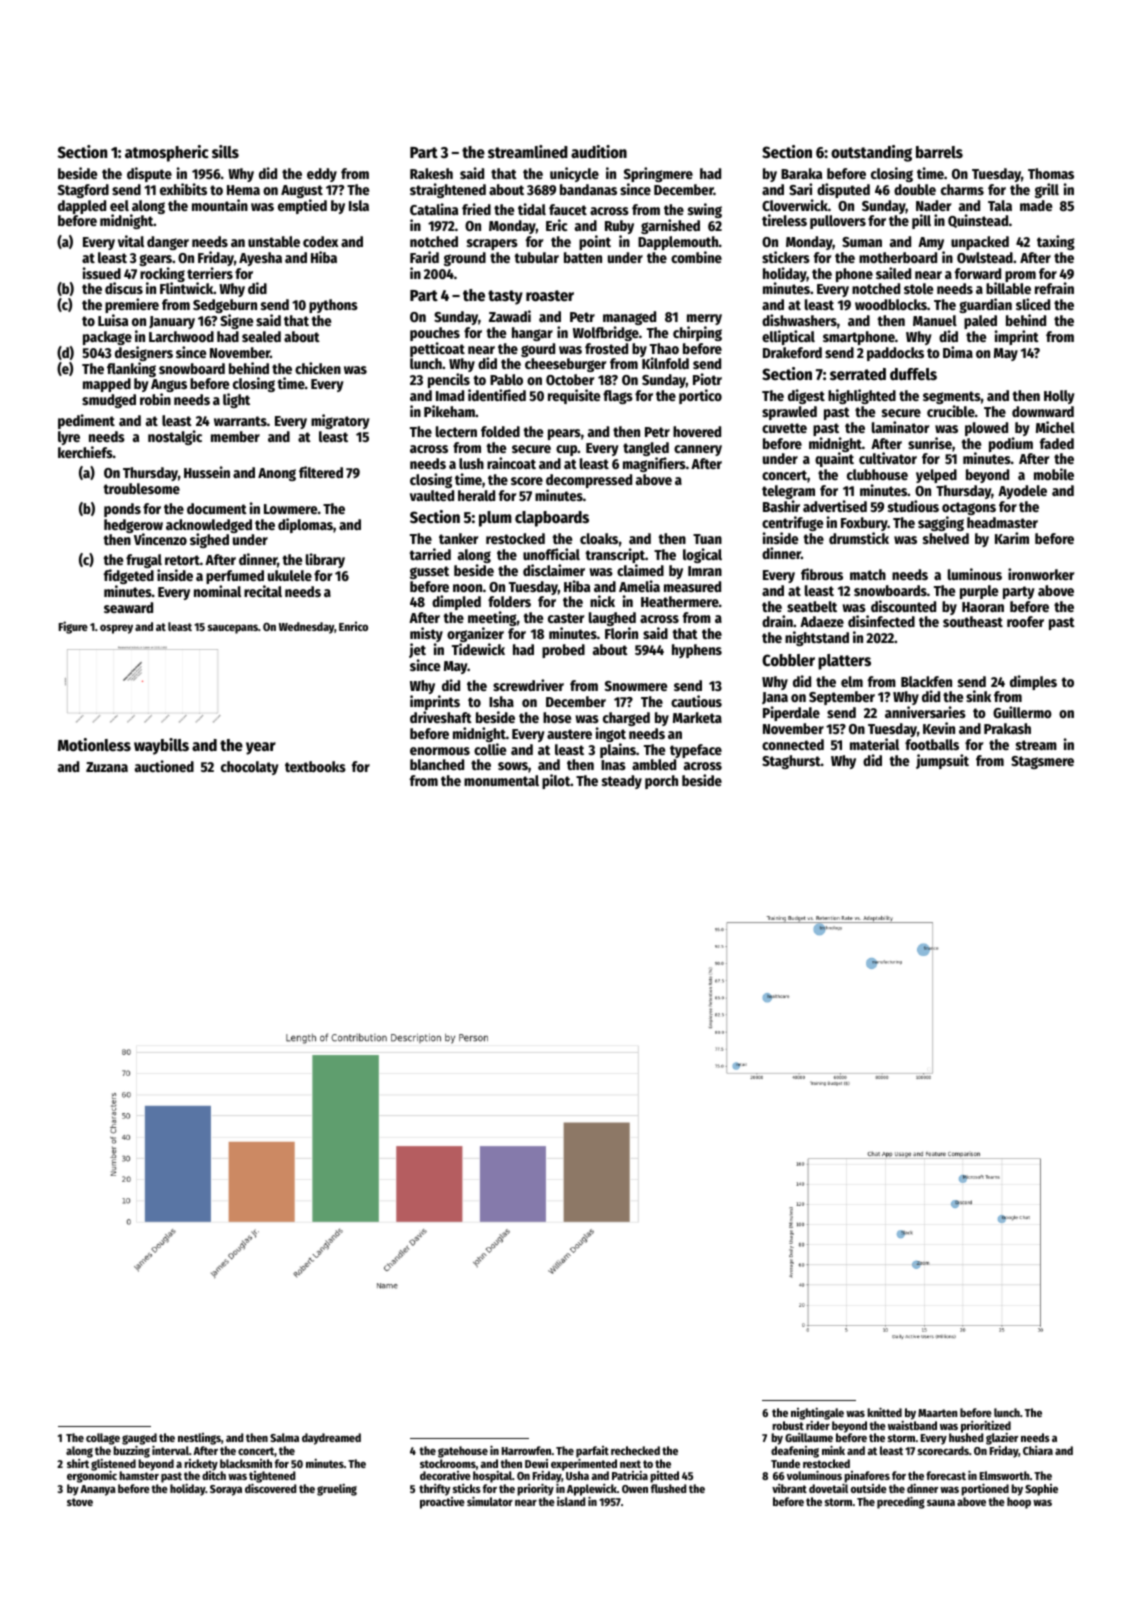 The height and width of the document is (1601, 1132). What do you see at coordinates (467, 588) in the document?
I see `noon` at bounding box center [467, 588].
